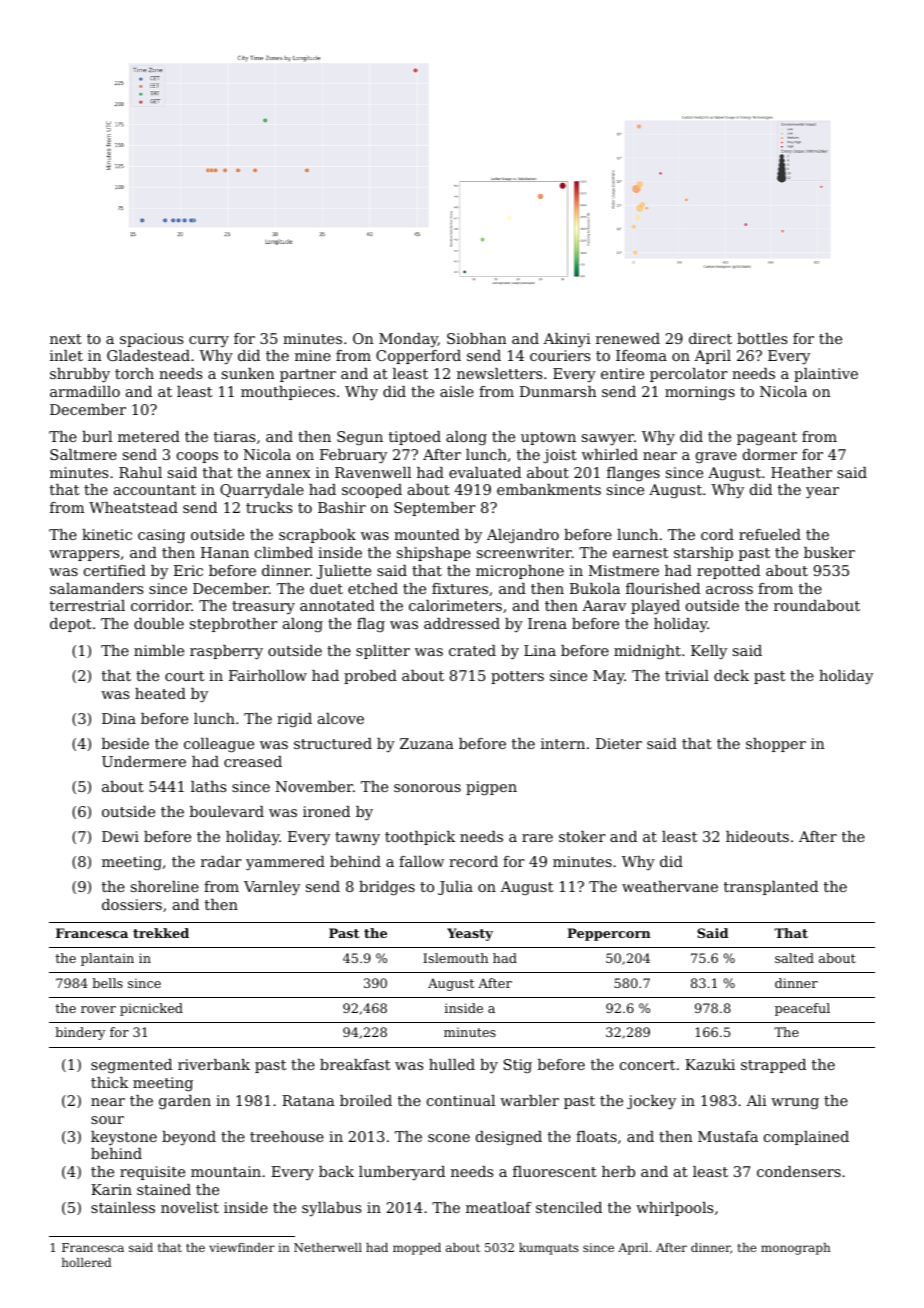  Describe the element at coordinates (794, 958) in the image. I see `salted` at that location.
